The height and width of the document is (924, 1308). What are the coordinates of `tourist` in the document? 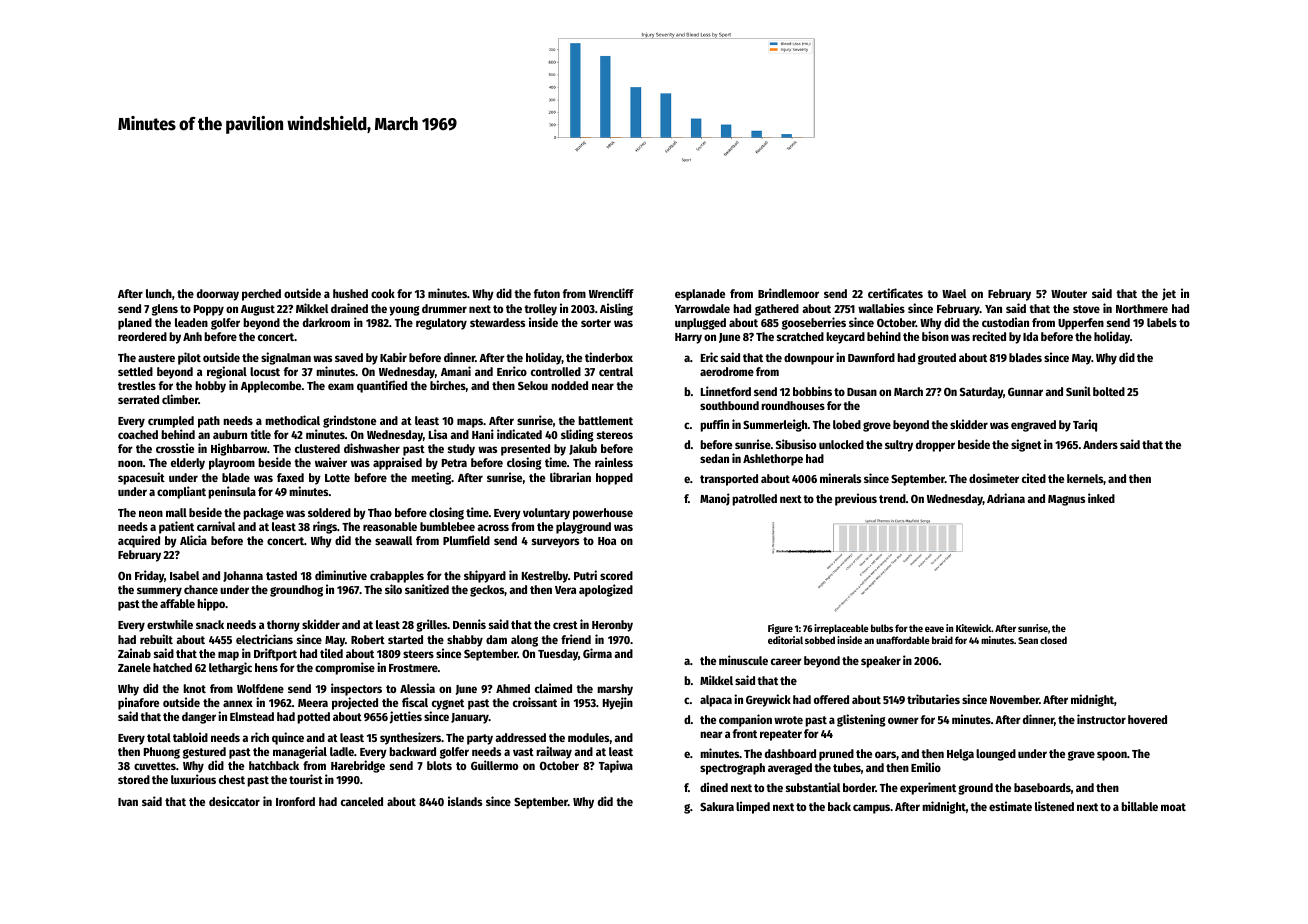 It's located at (306, 779).
